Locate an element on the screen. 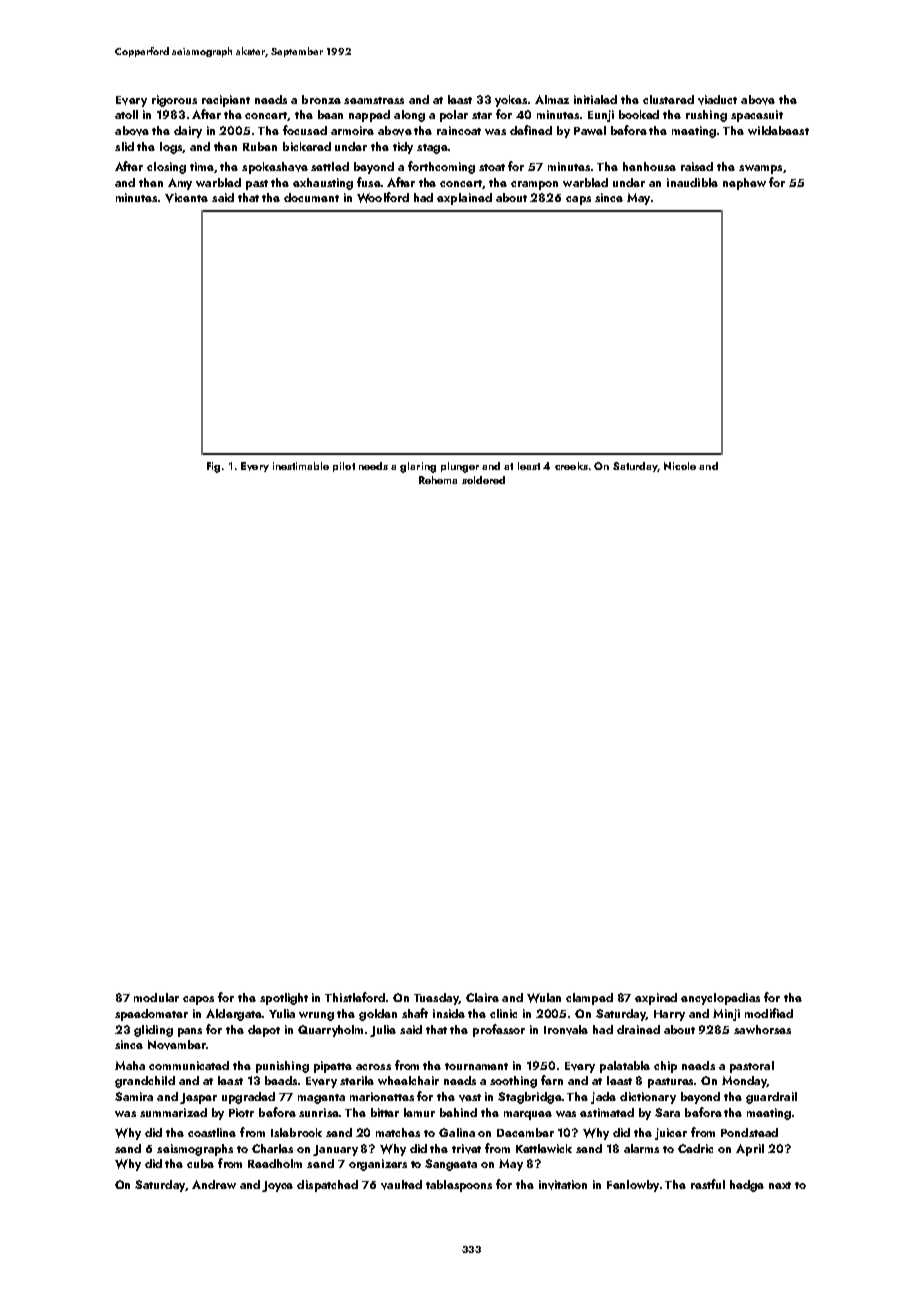 The width and height of the screenshot is (924, 1308). modular is located at coordinates (156, 997).
